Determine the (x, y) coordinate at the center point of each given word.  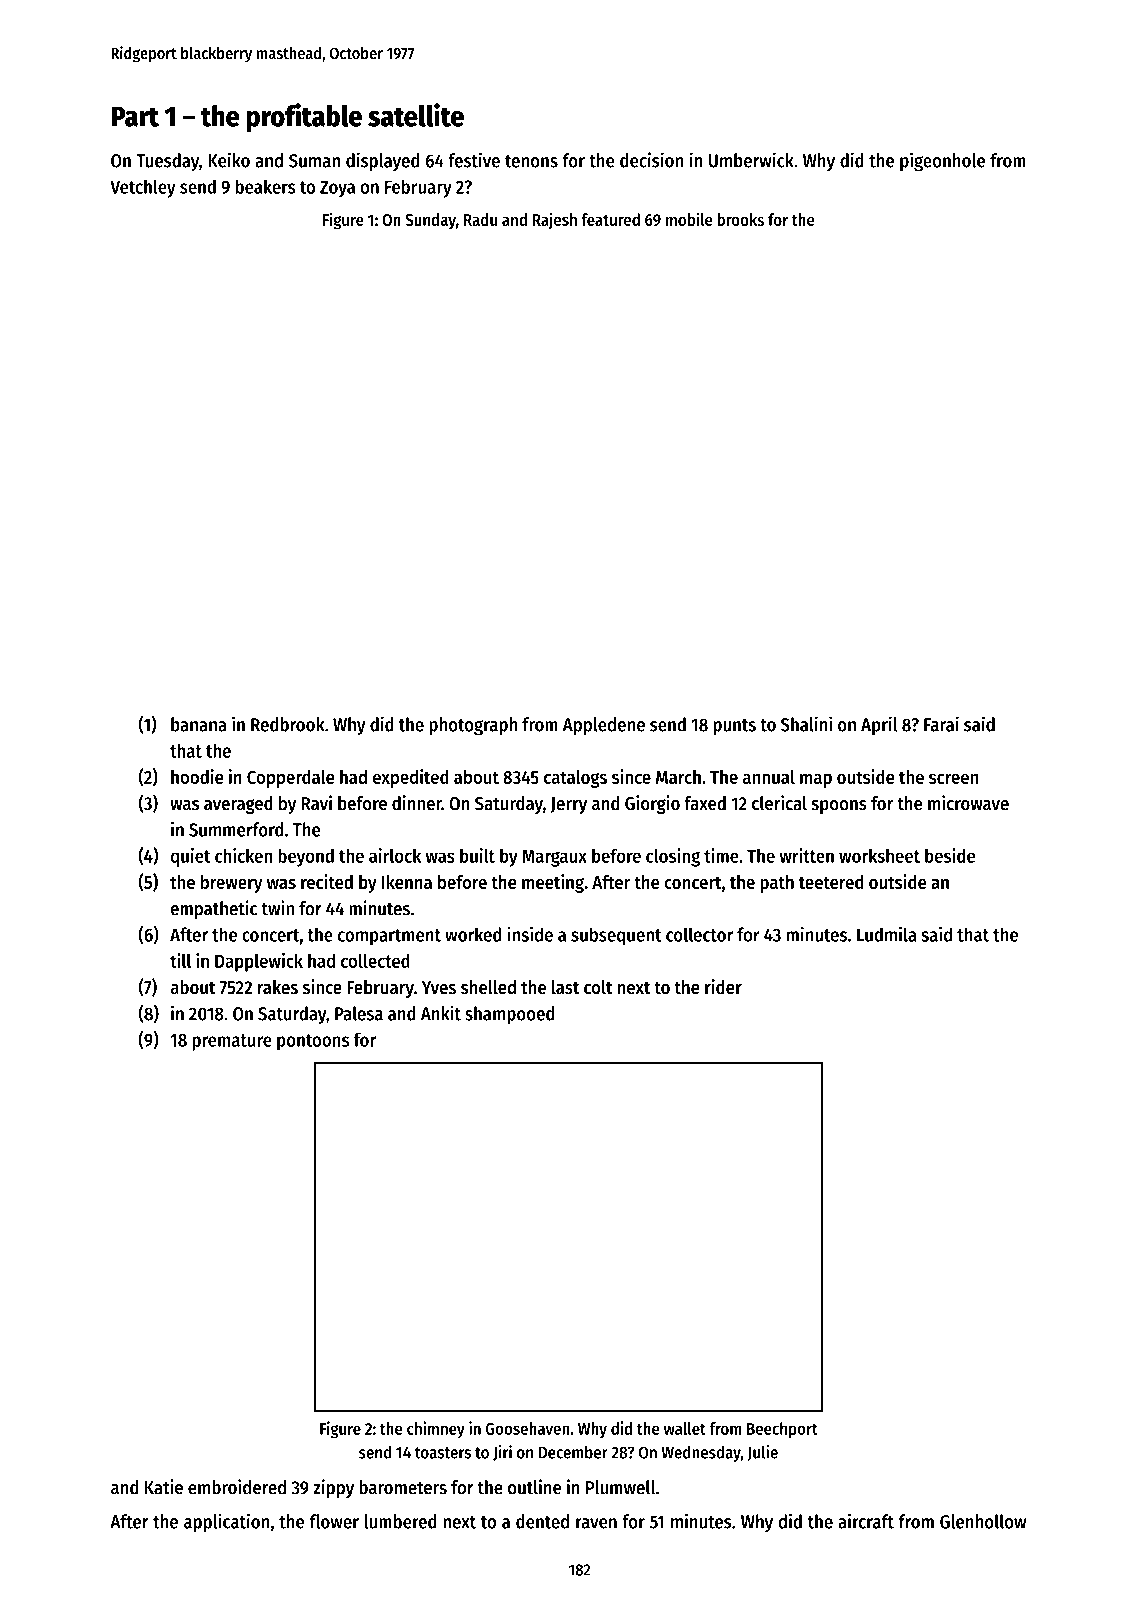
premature (232, 1042)
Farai (941, 724)
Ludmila (887, 934)
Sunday (430, 221)
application (227, 1523)
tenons (531, 161)
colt (598, 987)
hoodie (197, 776)
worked (473, 934)
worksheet (879, 855)
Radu (480, 219)
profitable (304, 118)
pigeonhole (942, 162)
